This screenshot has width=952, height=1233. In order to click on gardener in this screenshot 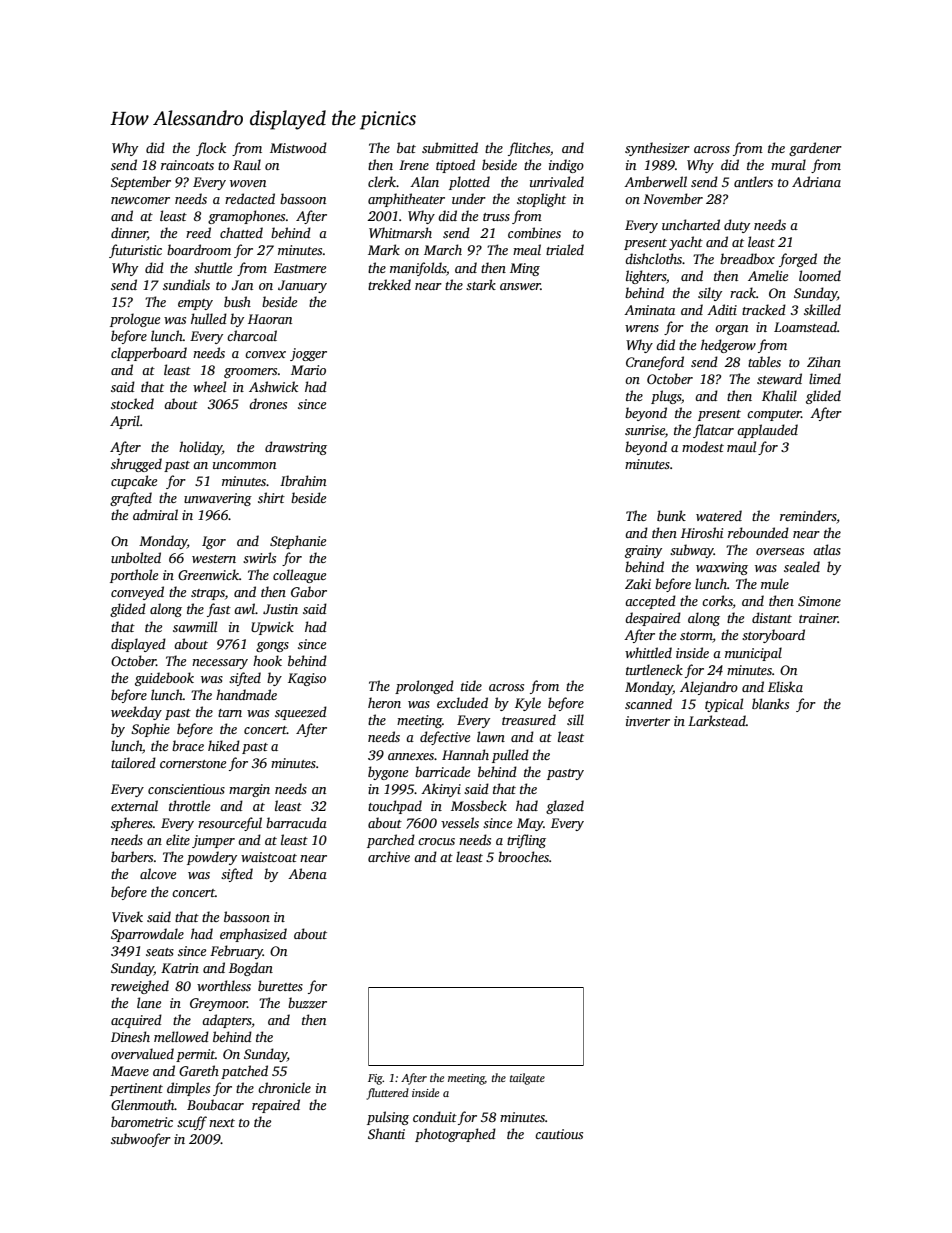, I will do `click(815, 149)`.
